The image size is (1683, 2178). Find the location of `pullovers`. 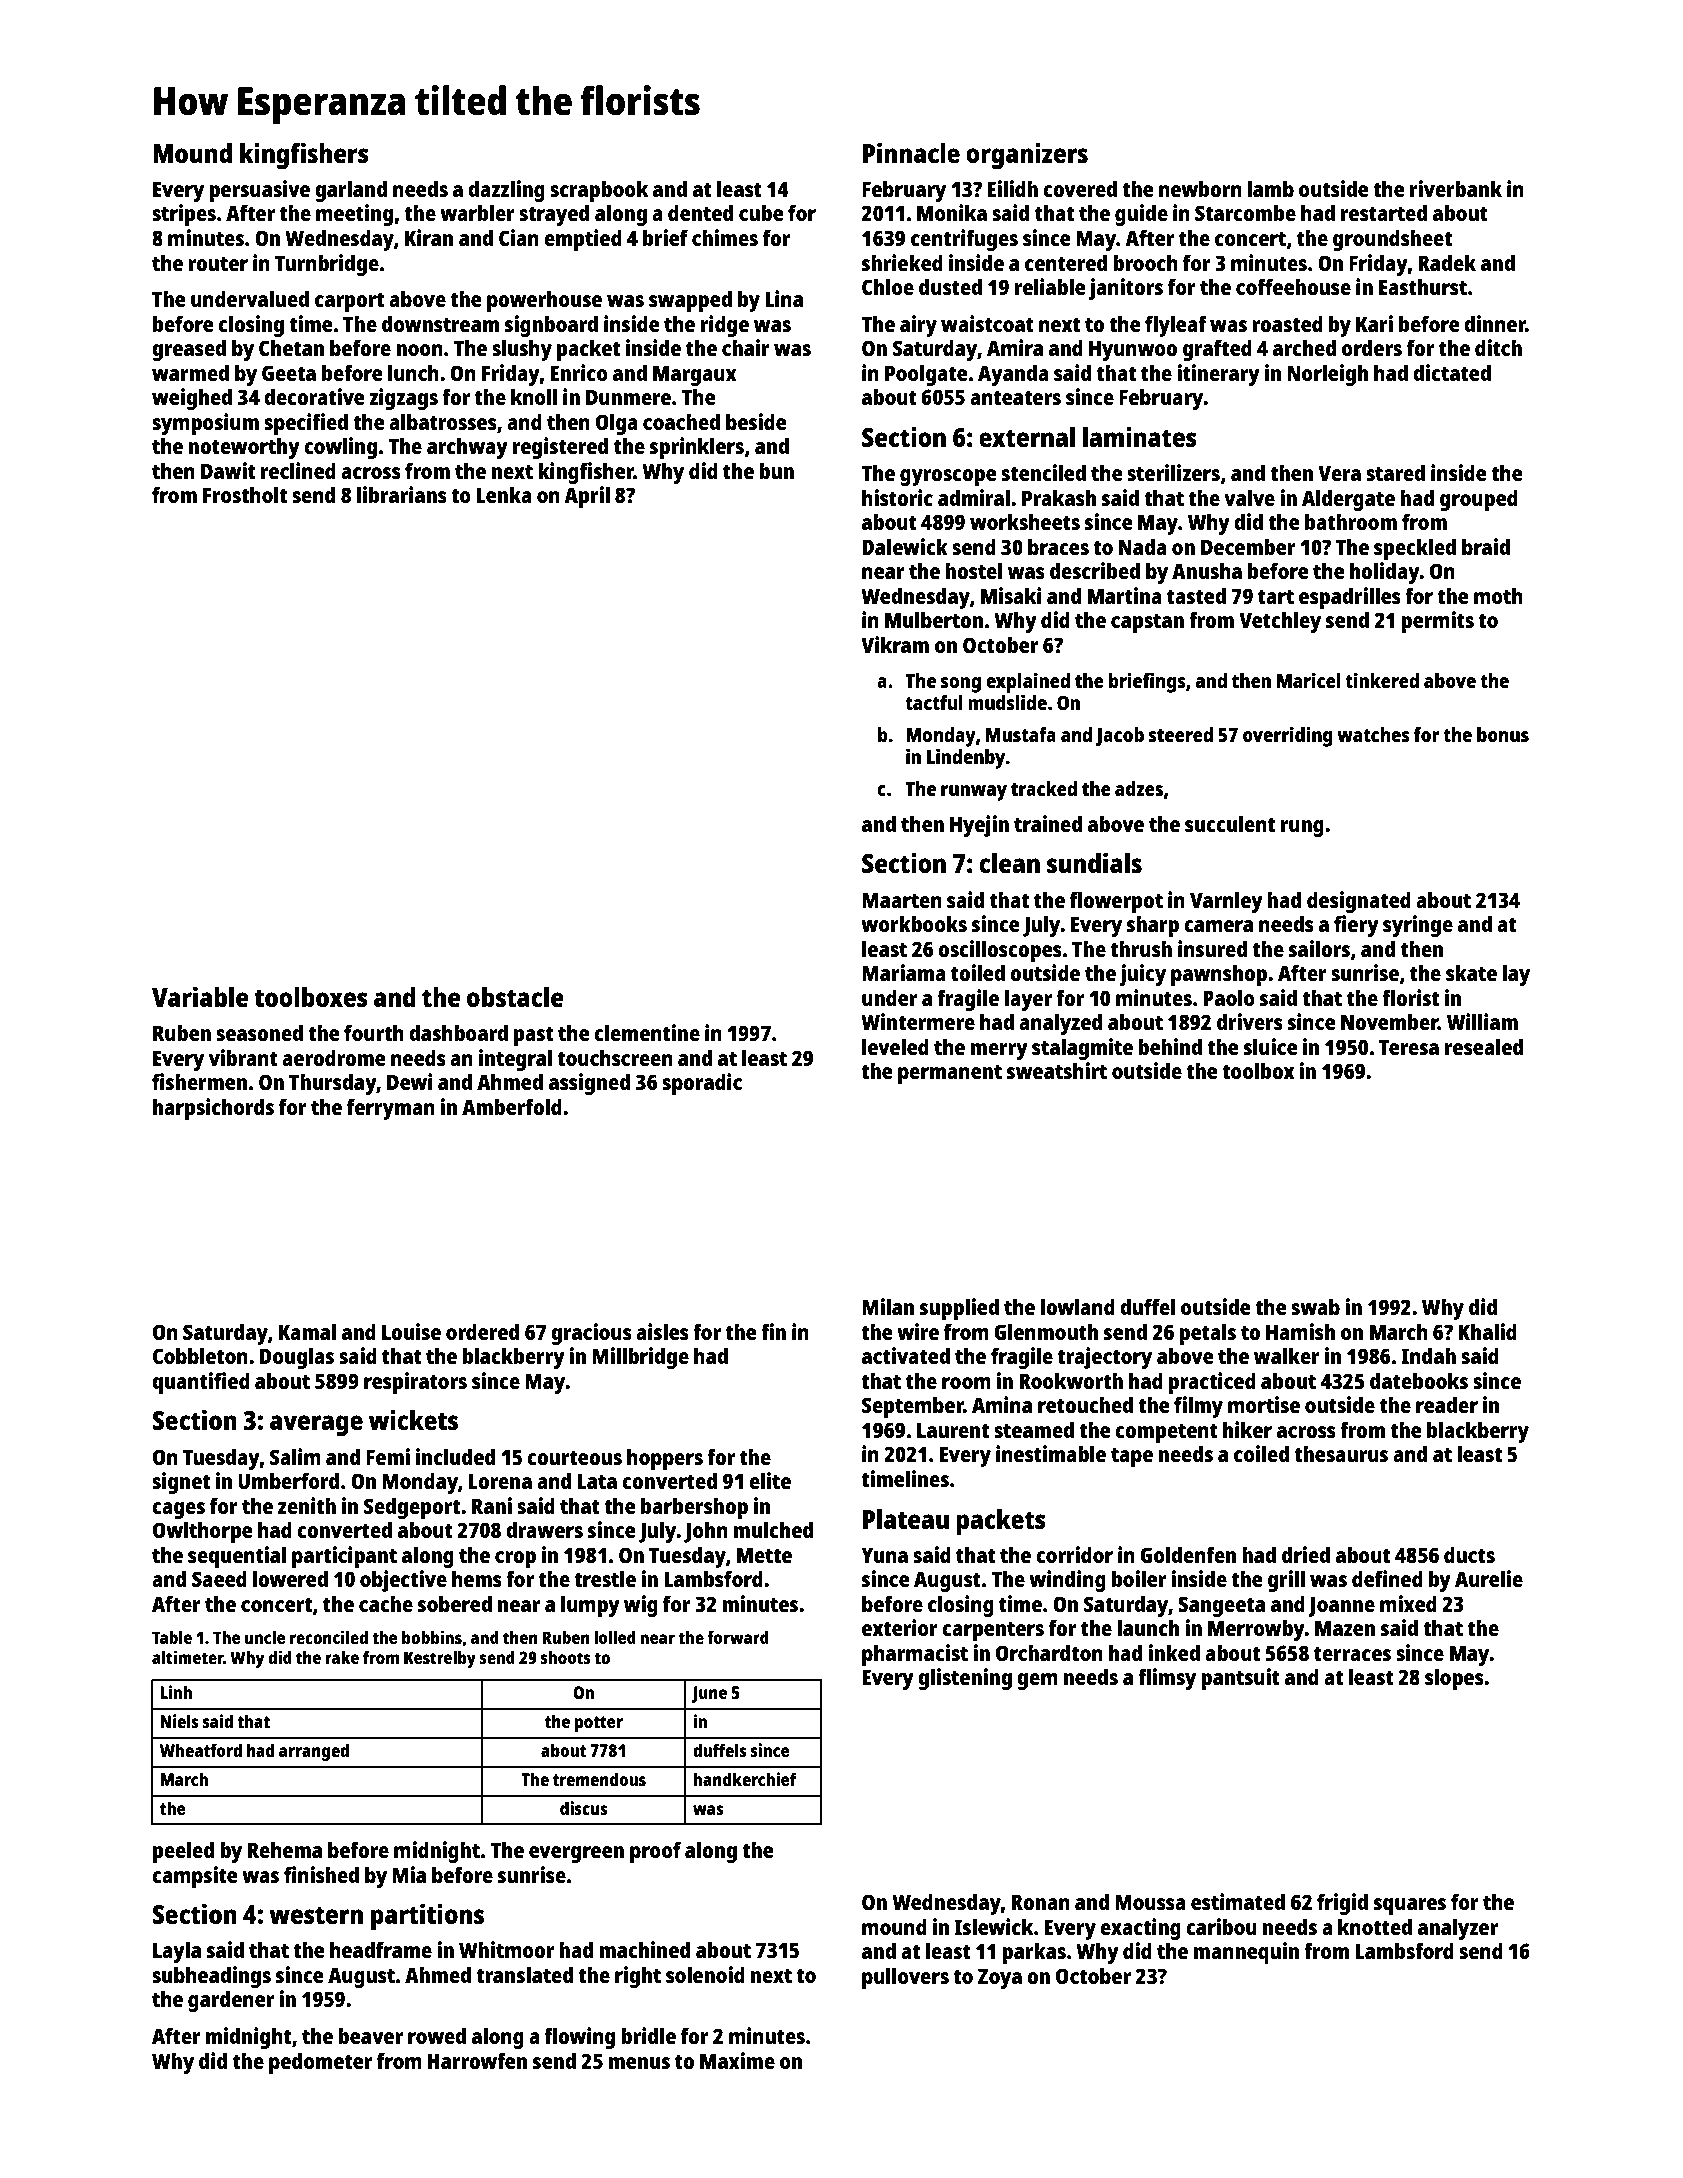

pullovers is located at coordinates (905, 1978).
